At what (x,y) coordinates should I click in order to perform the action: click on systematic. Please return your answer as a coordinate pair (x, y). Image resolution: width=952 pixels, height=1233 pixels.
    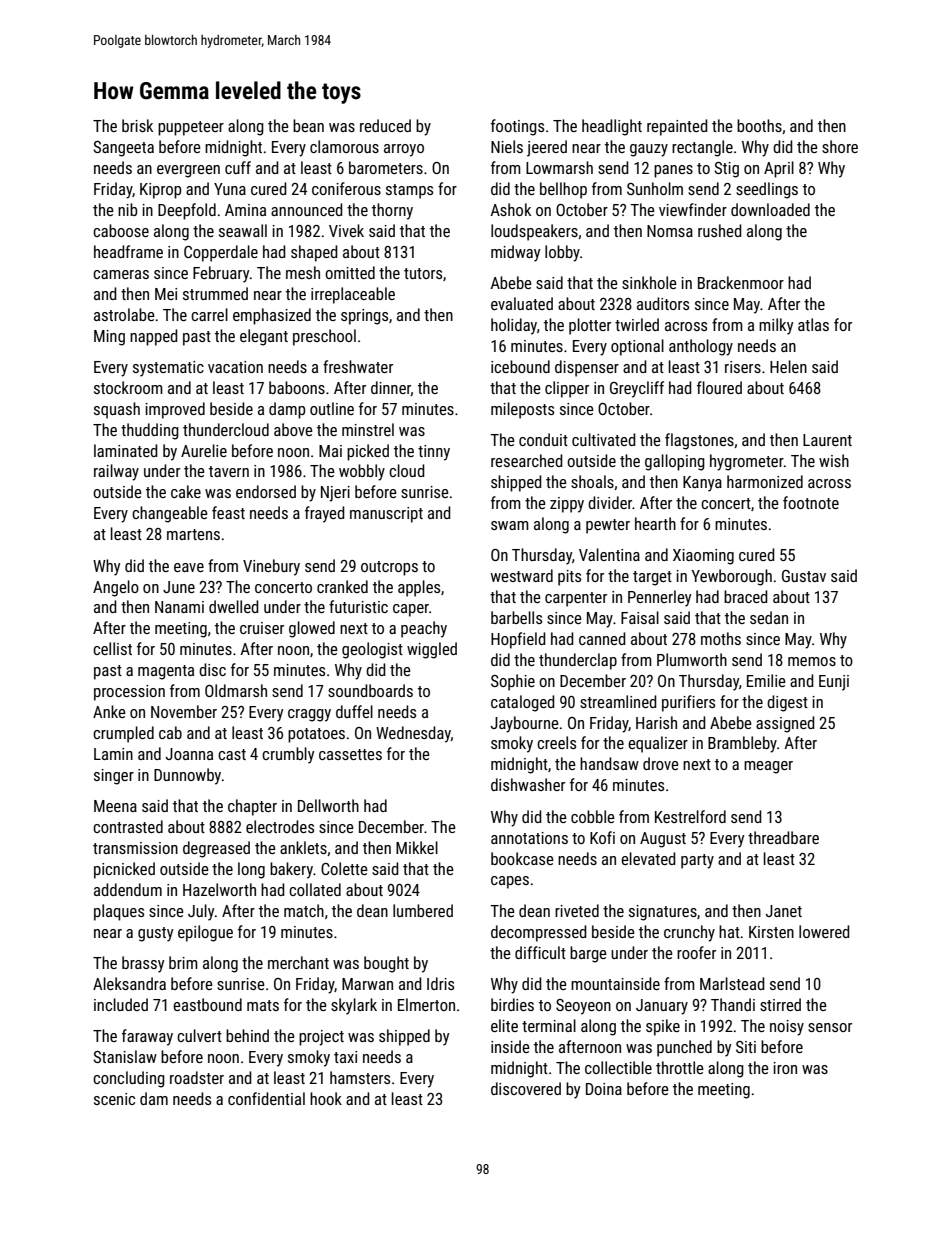
    Looking at the image, I should click on (168, 369).
